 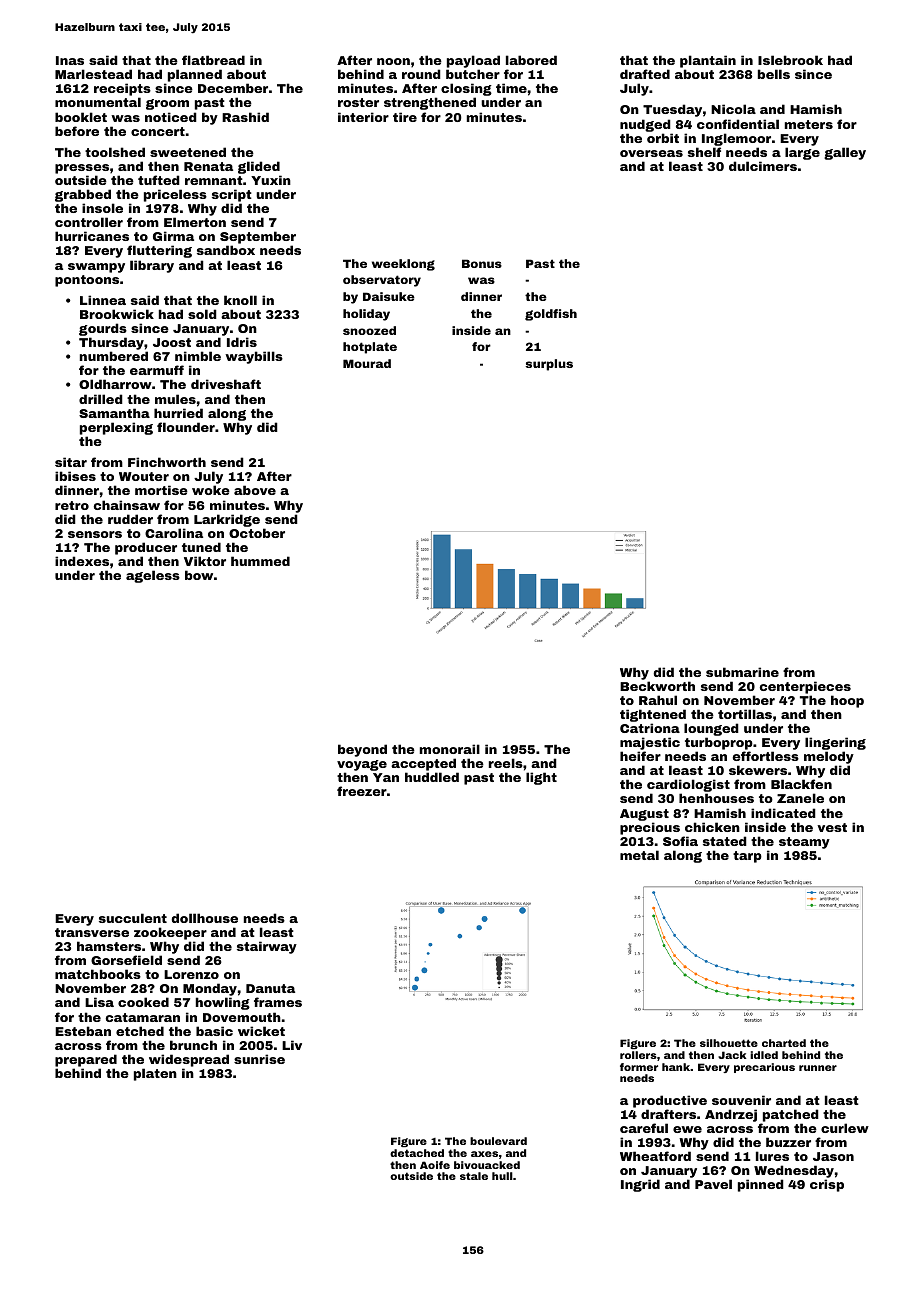 What do you see at coordinates (115, 384) in the document?
I see `Oldharrow` at bounding box center [115, 384].
